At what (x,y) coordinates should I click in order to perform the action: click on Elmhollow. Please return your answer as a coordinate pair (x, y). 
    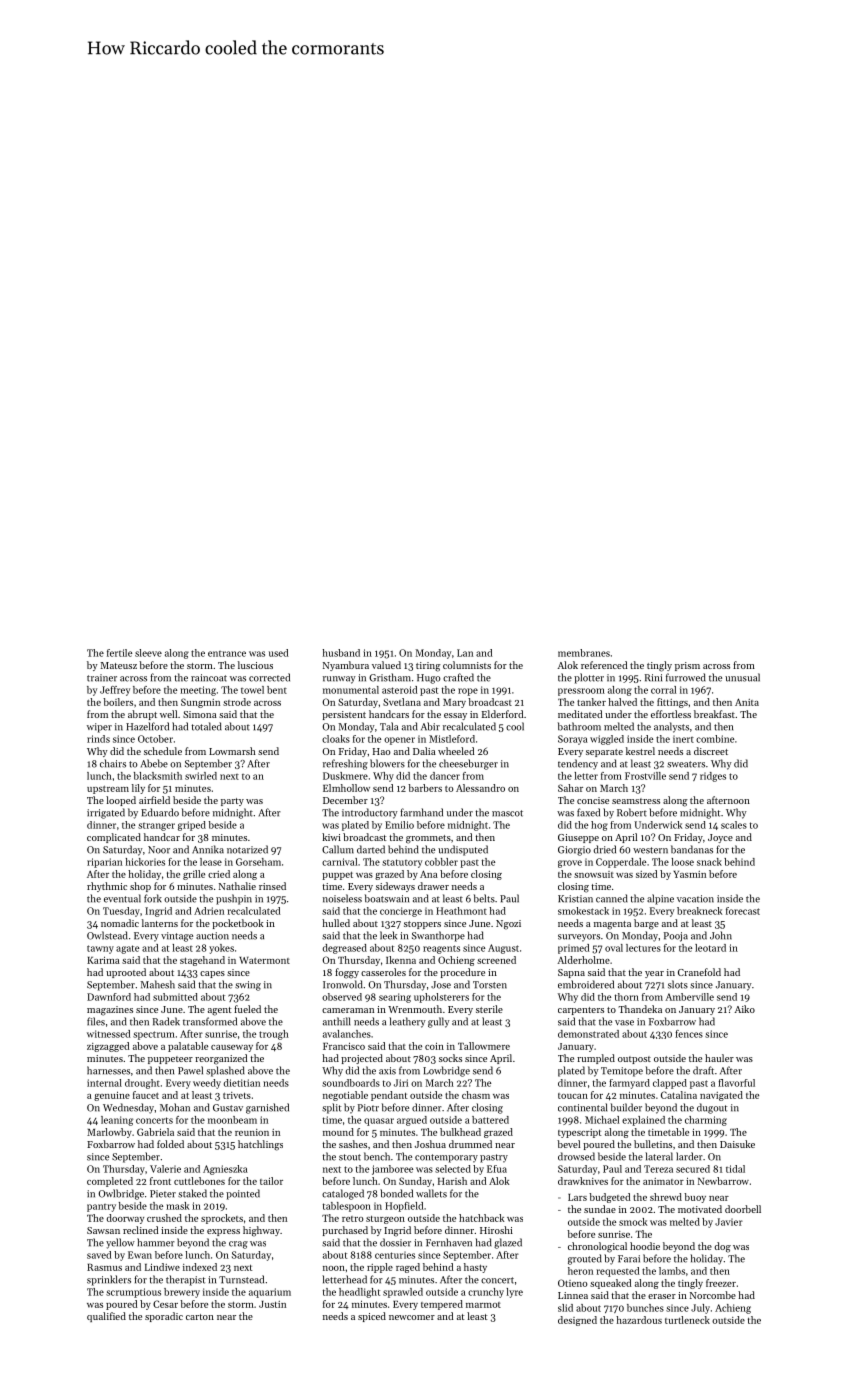
    Looking at the image, I should click on (346, 788).
